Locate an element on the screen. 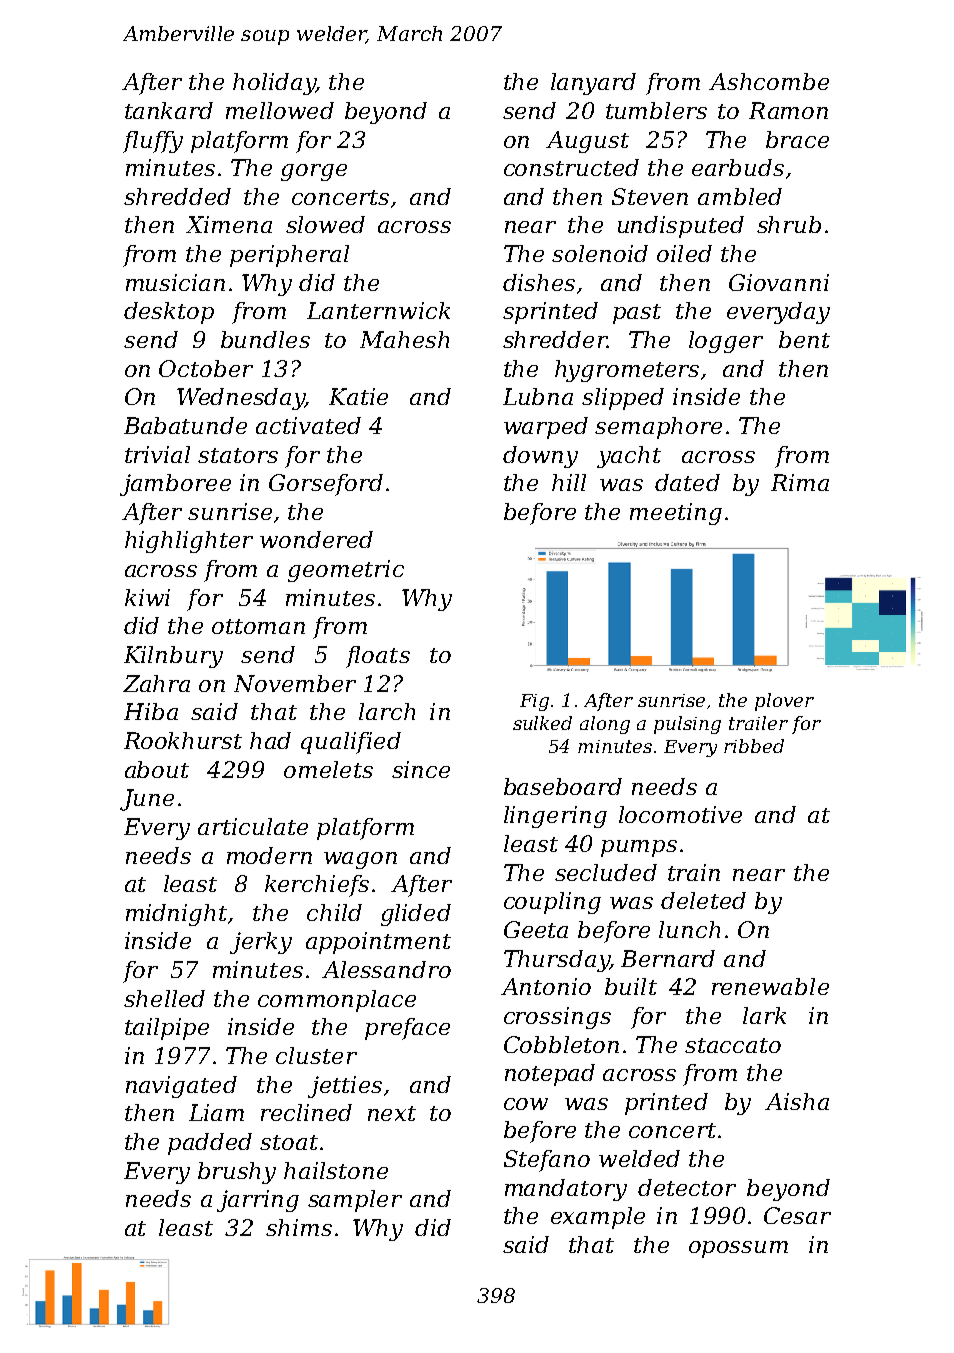  fluffy is located at coordinates (153, 142).
